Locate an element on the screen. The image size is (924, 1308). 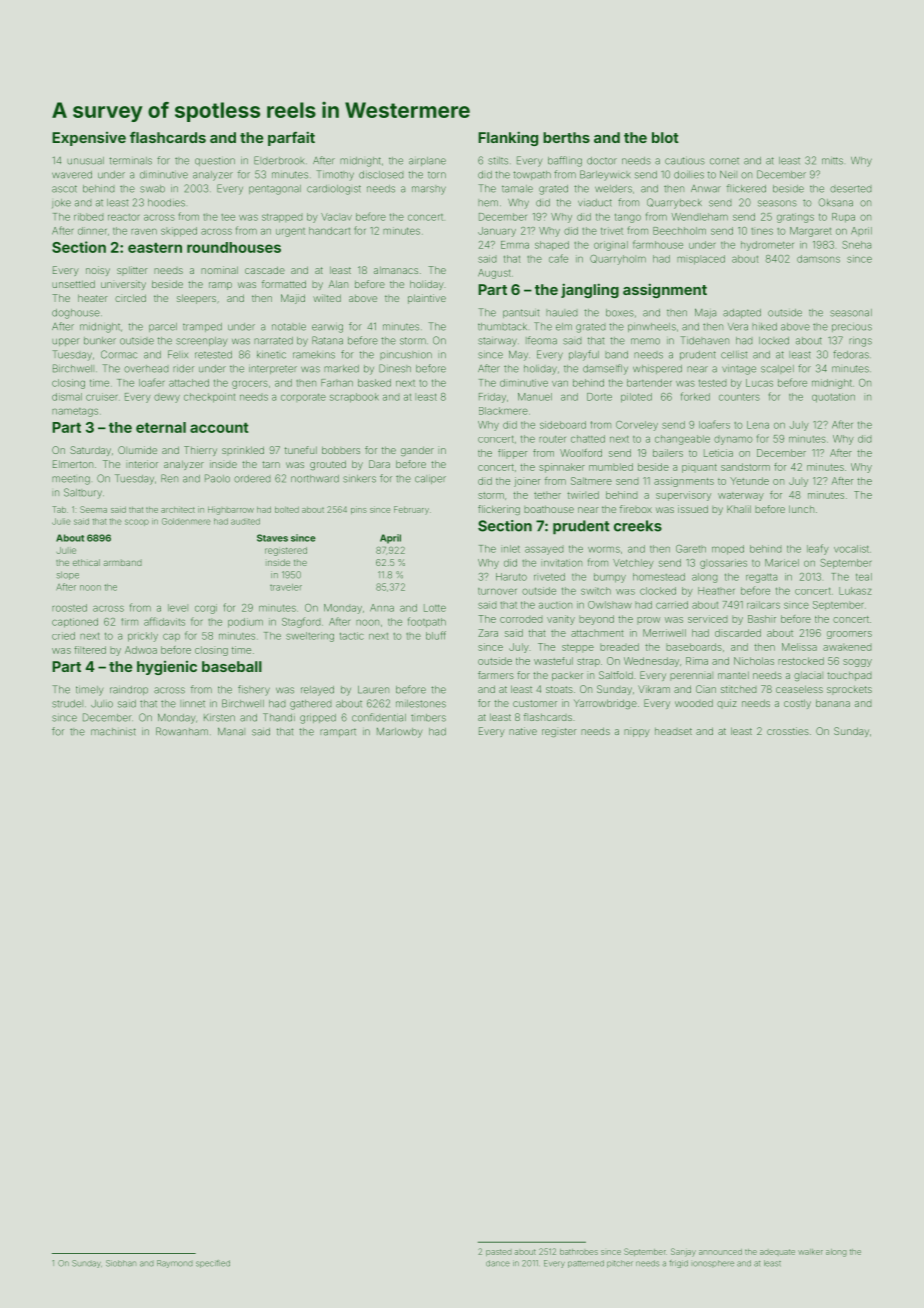
specified is located at coordinates (213, 1264).
